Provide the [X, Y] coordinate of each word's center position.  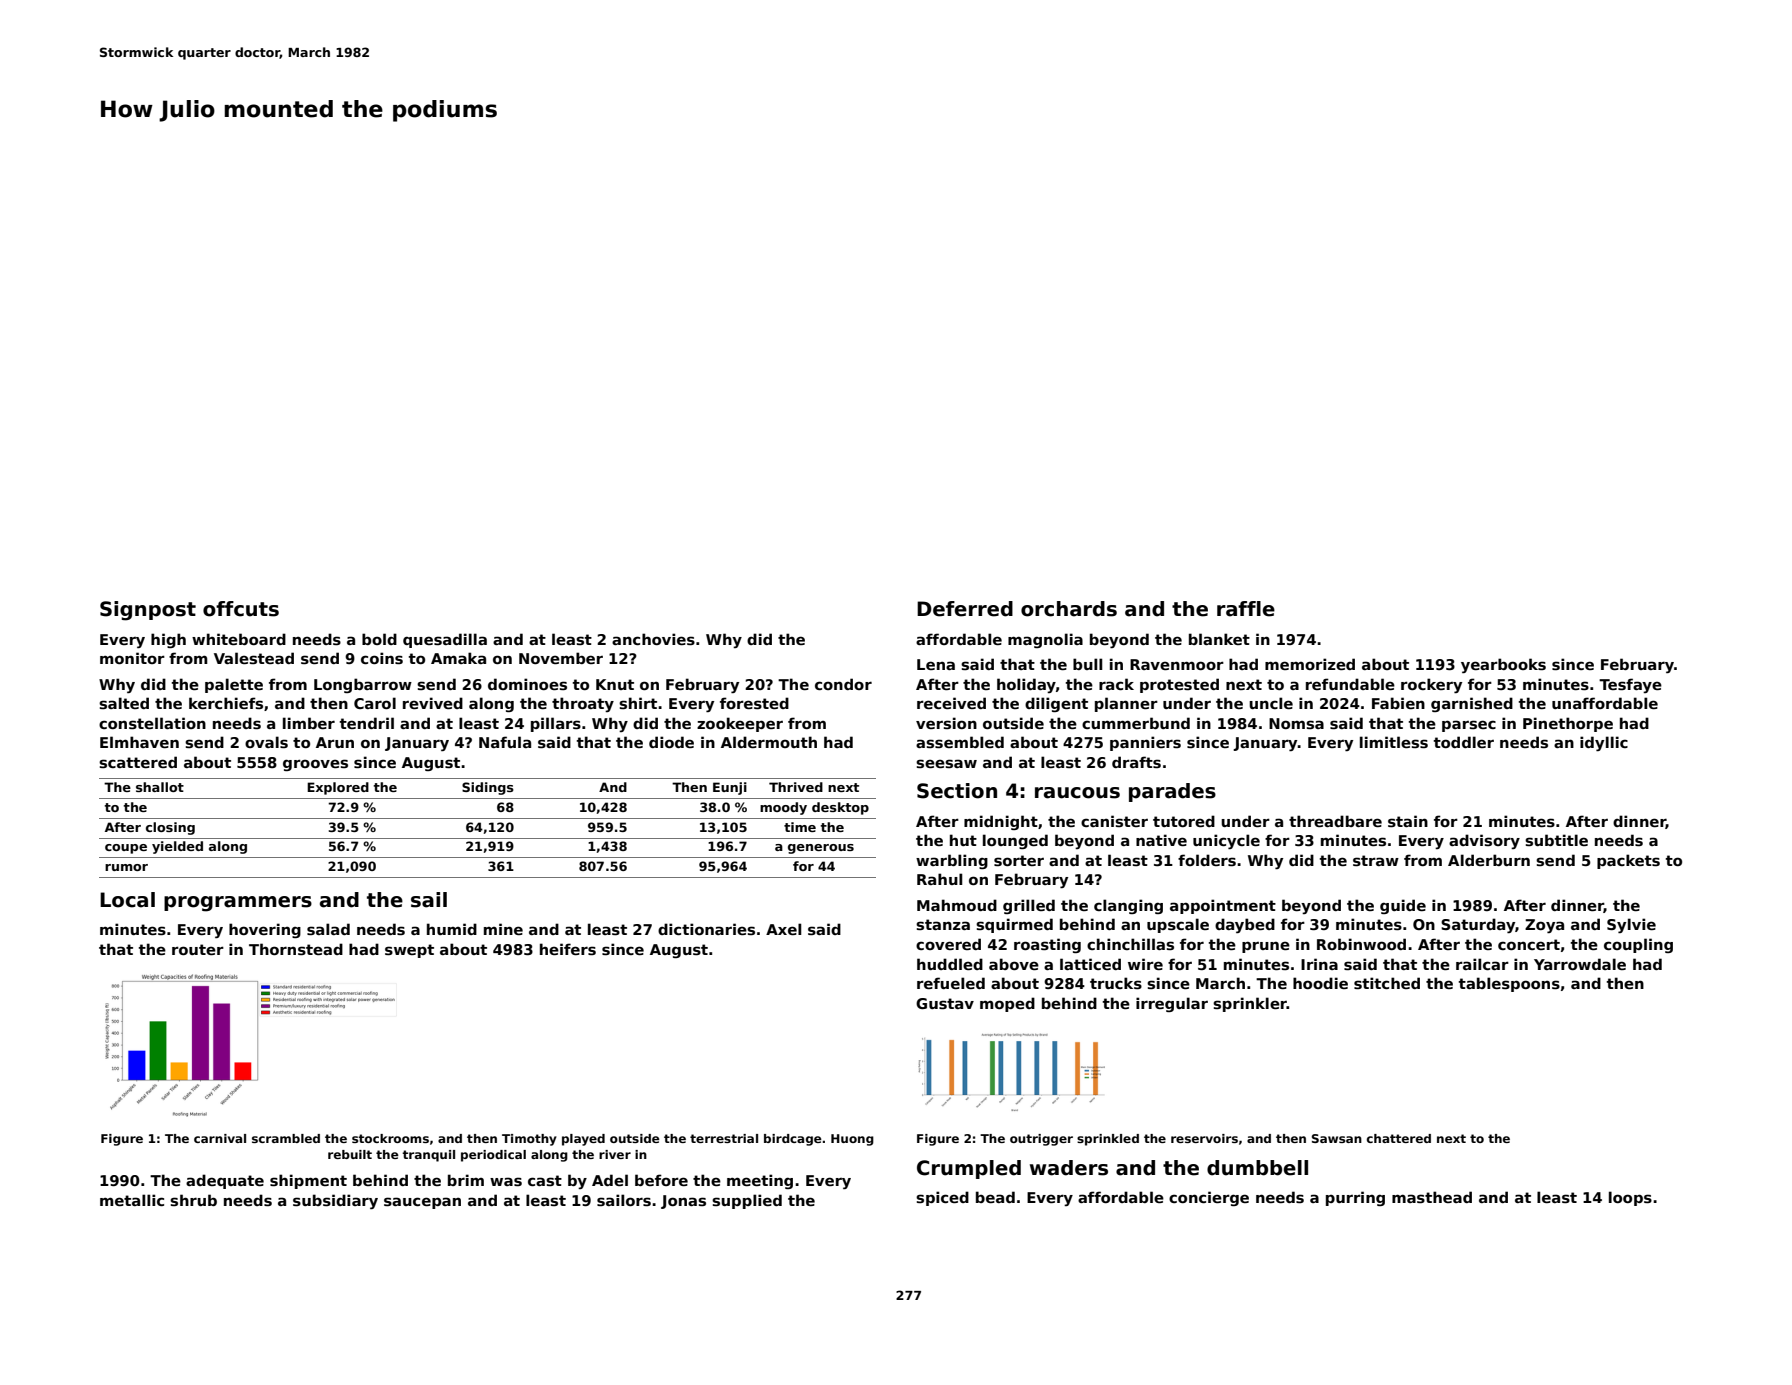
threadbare [1335, 821]
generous [821, 849]
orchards [1069, 609]
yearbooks [1503, 665]
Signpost [148, 611]
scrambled [286, 1138]
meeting [760, 1181]
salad [328, 929]
